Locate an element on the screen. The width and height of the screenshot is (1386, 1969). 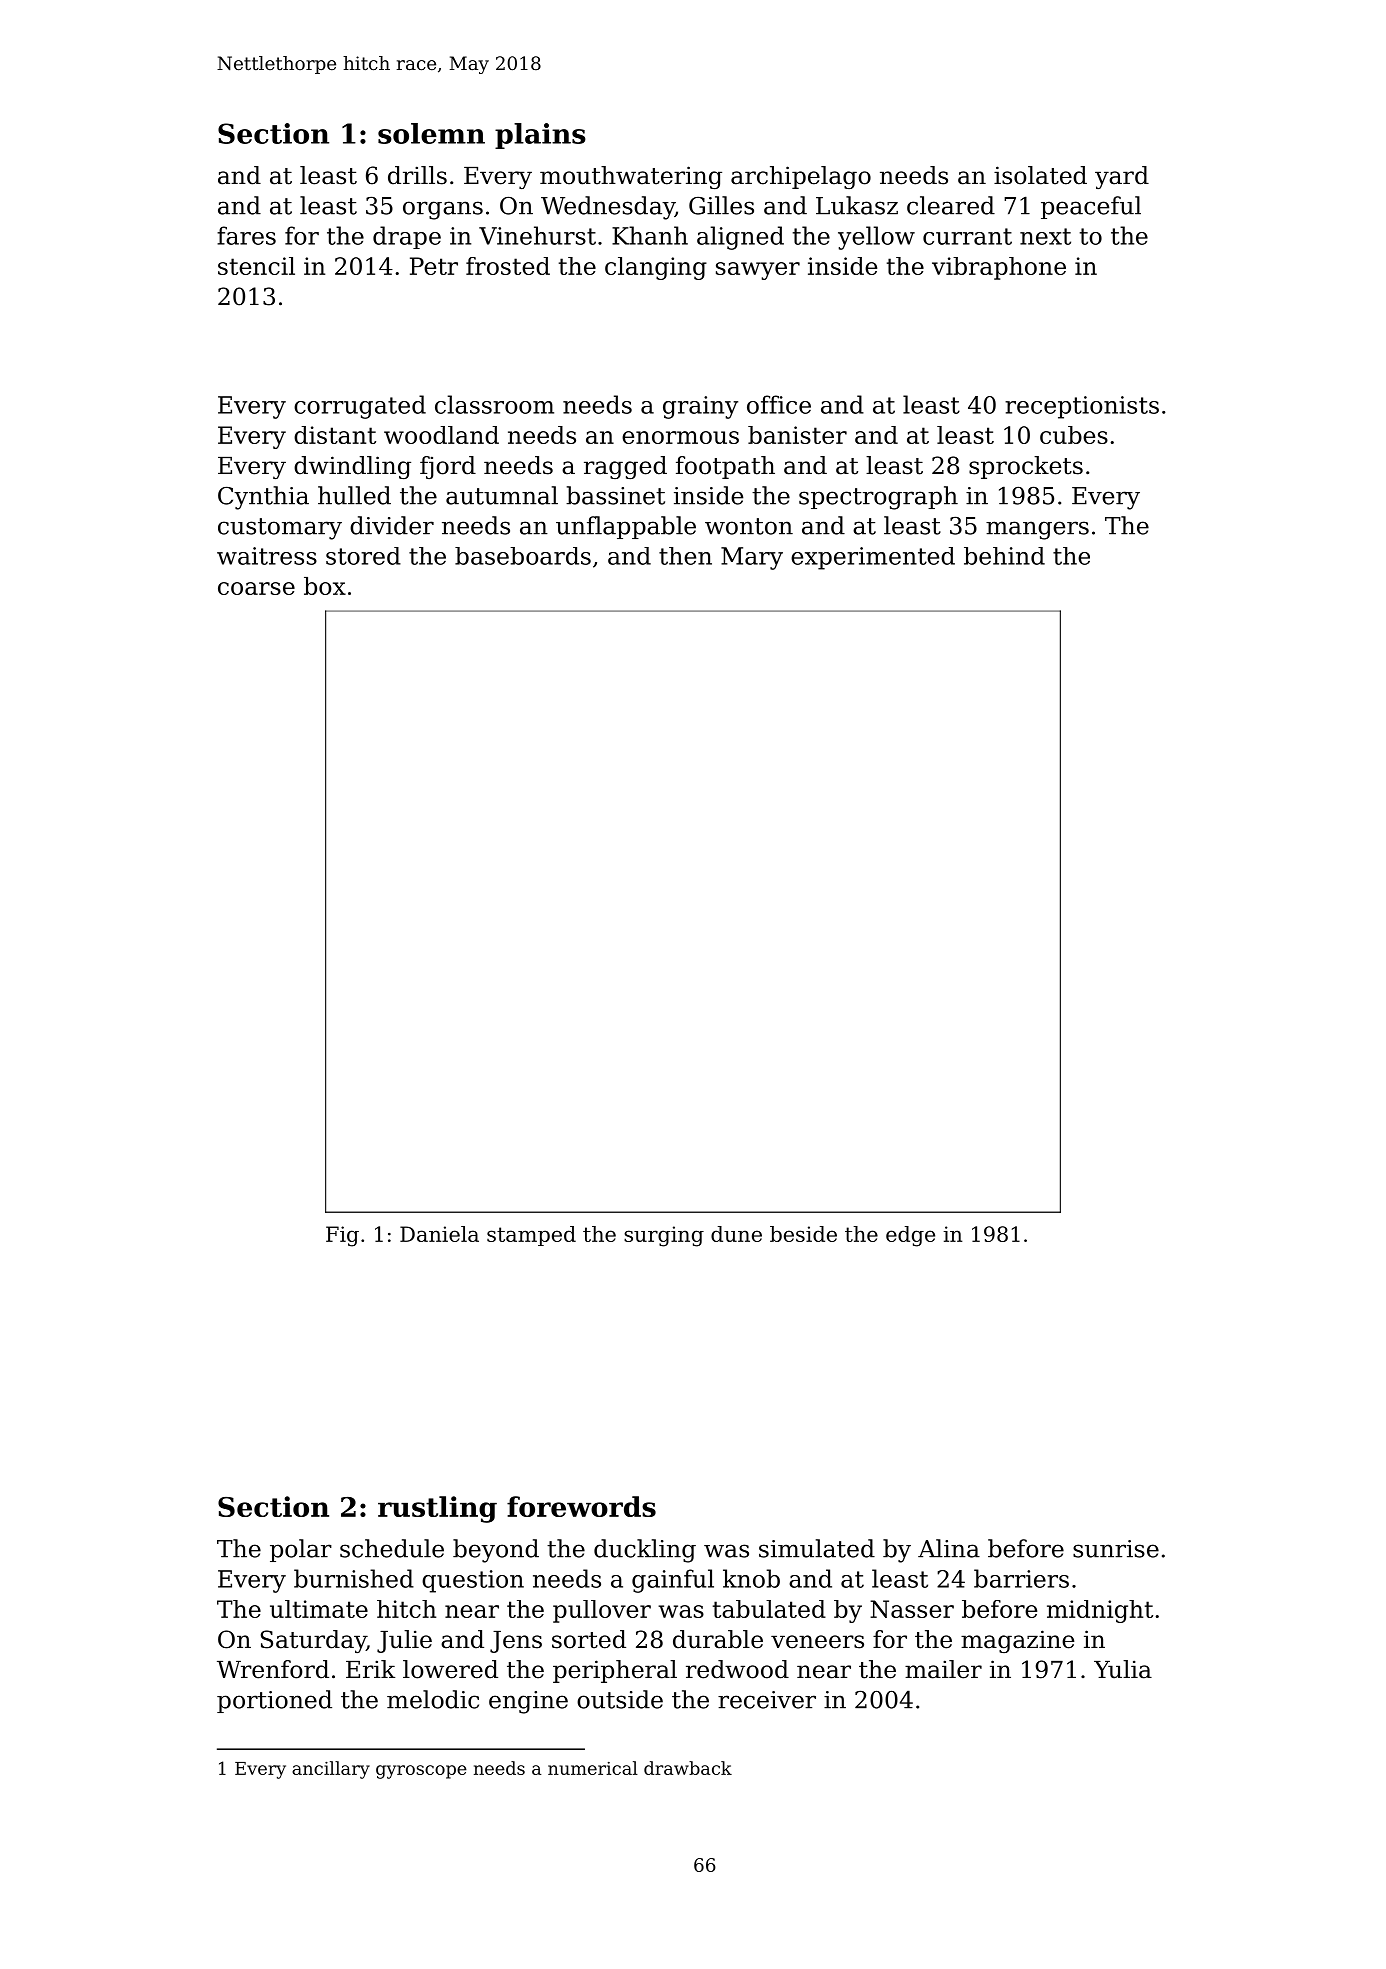
box is located at coordinates (325, 586).
